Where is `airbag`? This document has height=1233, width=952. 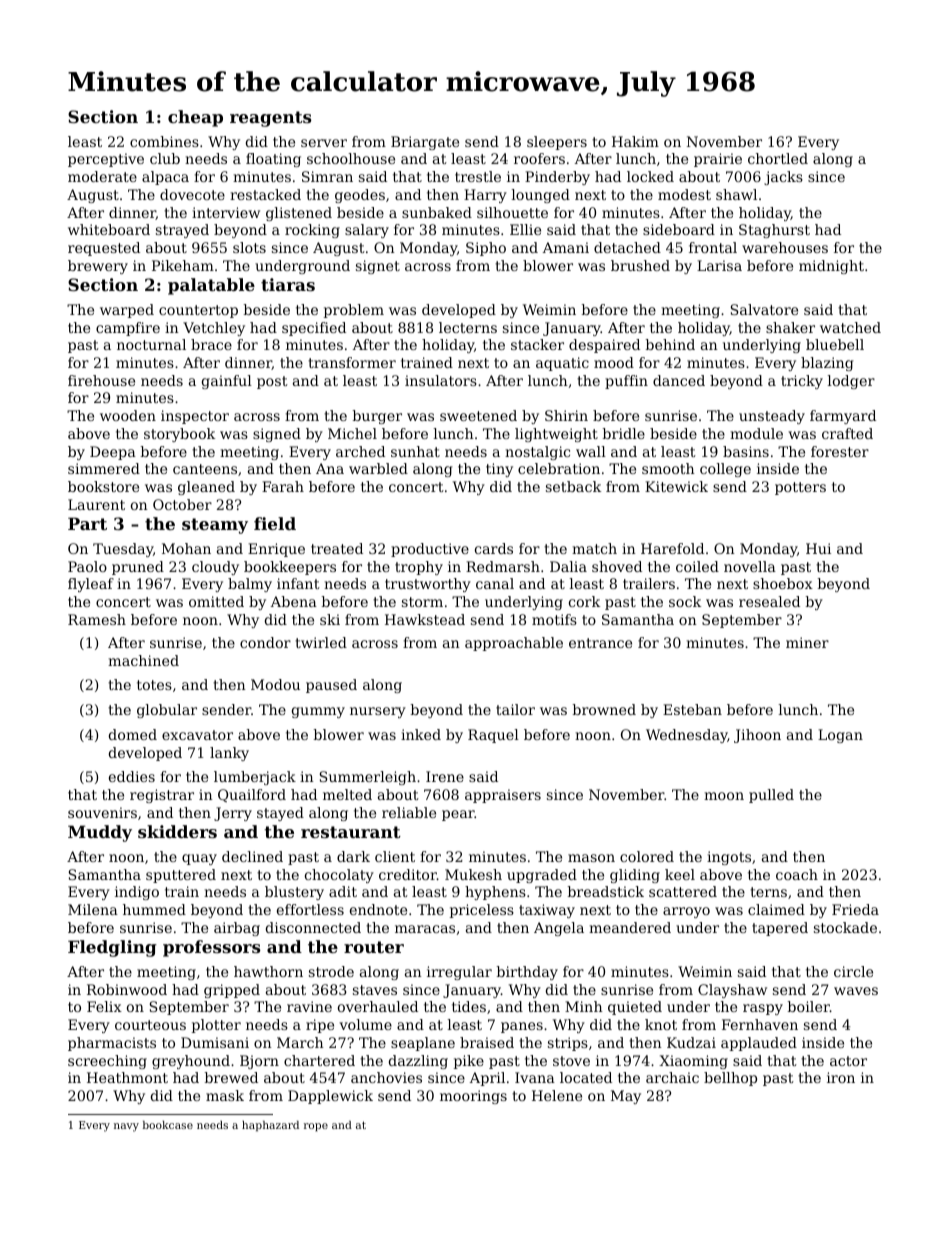
airbag is located at coordinates (237, 929).
